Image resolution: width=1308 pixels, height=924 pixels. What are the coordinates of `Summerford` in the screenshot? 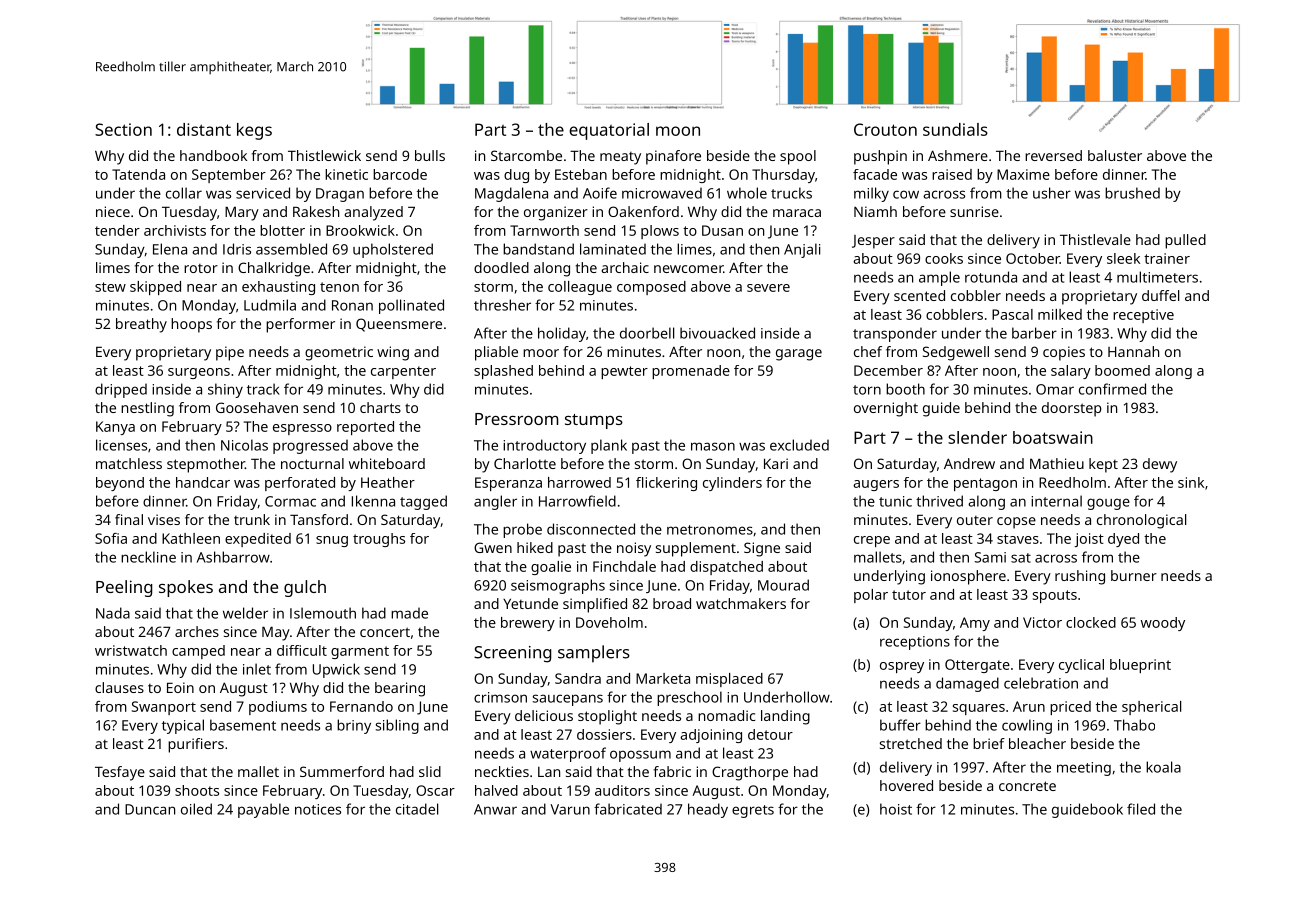 It's located at (342, 771).
